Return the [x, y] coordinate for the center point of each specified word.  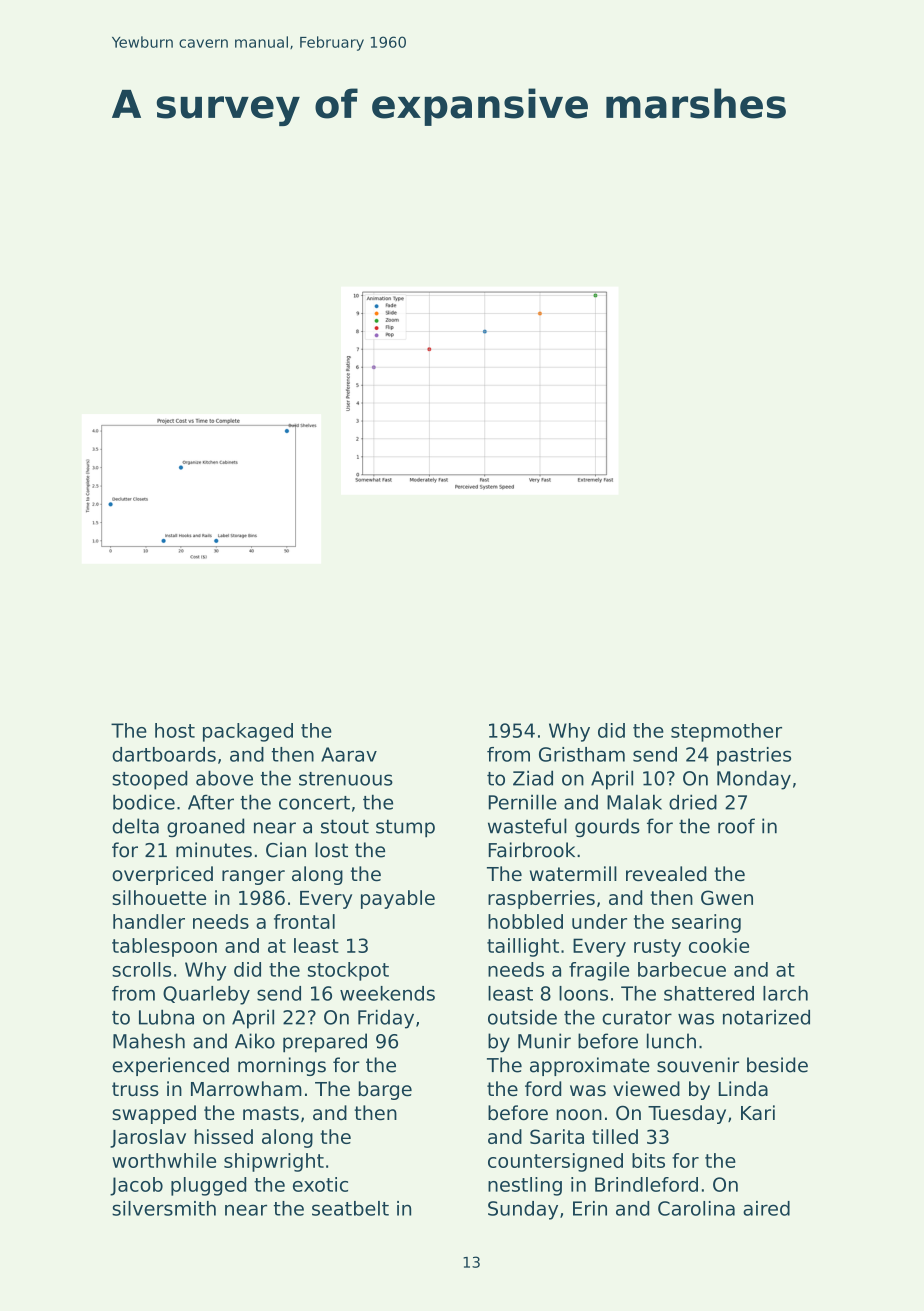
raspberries [541, 899]
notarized [766, 1017]
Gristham [582, 754]
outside [522, 1017]
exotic [320, 1184]
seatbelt [350, 1208]
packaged [248, 732]
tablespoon [164, 947]
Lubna [166, 1017]
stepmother [726, 732]
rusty [657, 948]
